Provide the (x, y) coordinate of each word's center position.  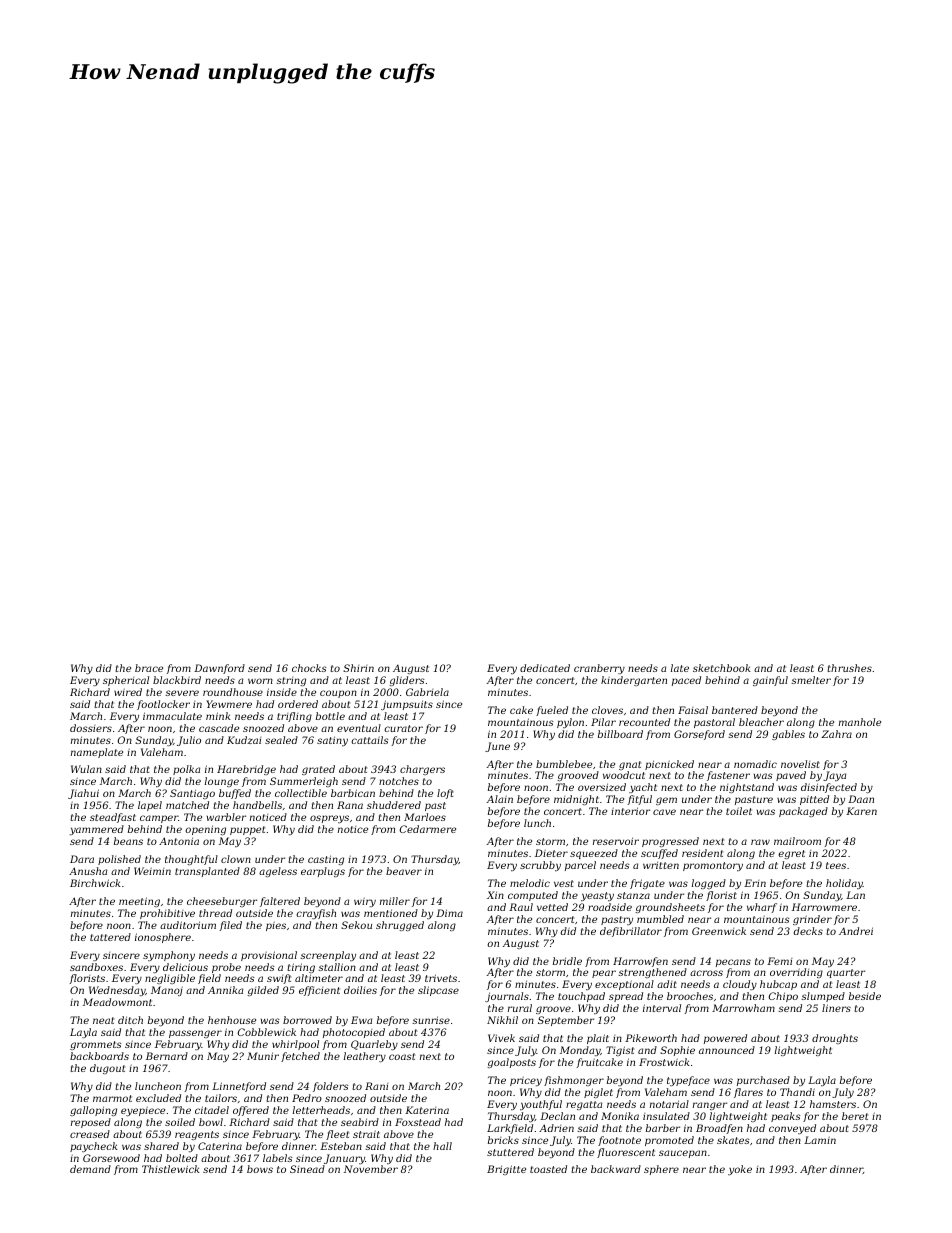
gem (666, 801)
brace (149, 668)
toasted (548, 1169)
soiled (180, 1122)
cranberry (599, 669)
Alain (500, 799)
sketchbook (722, 668)
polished (119, 860)
